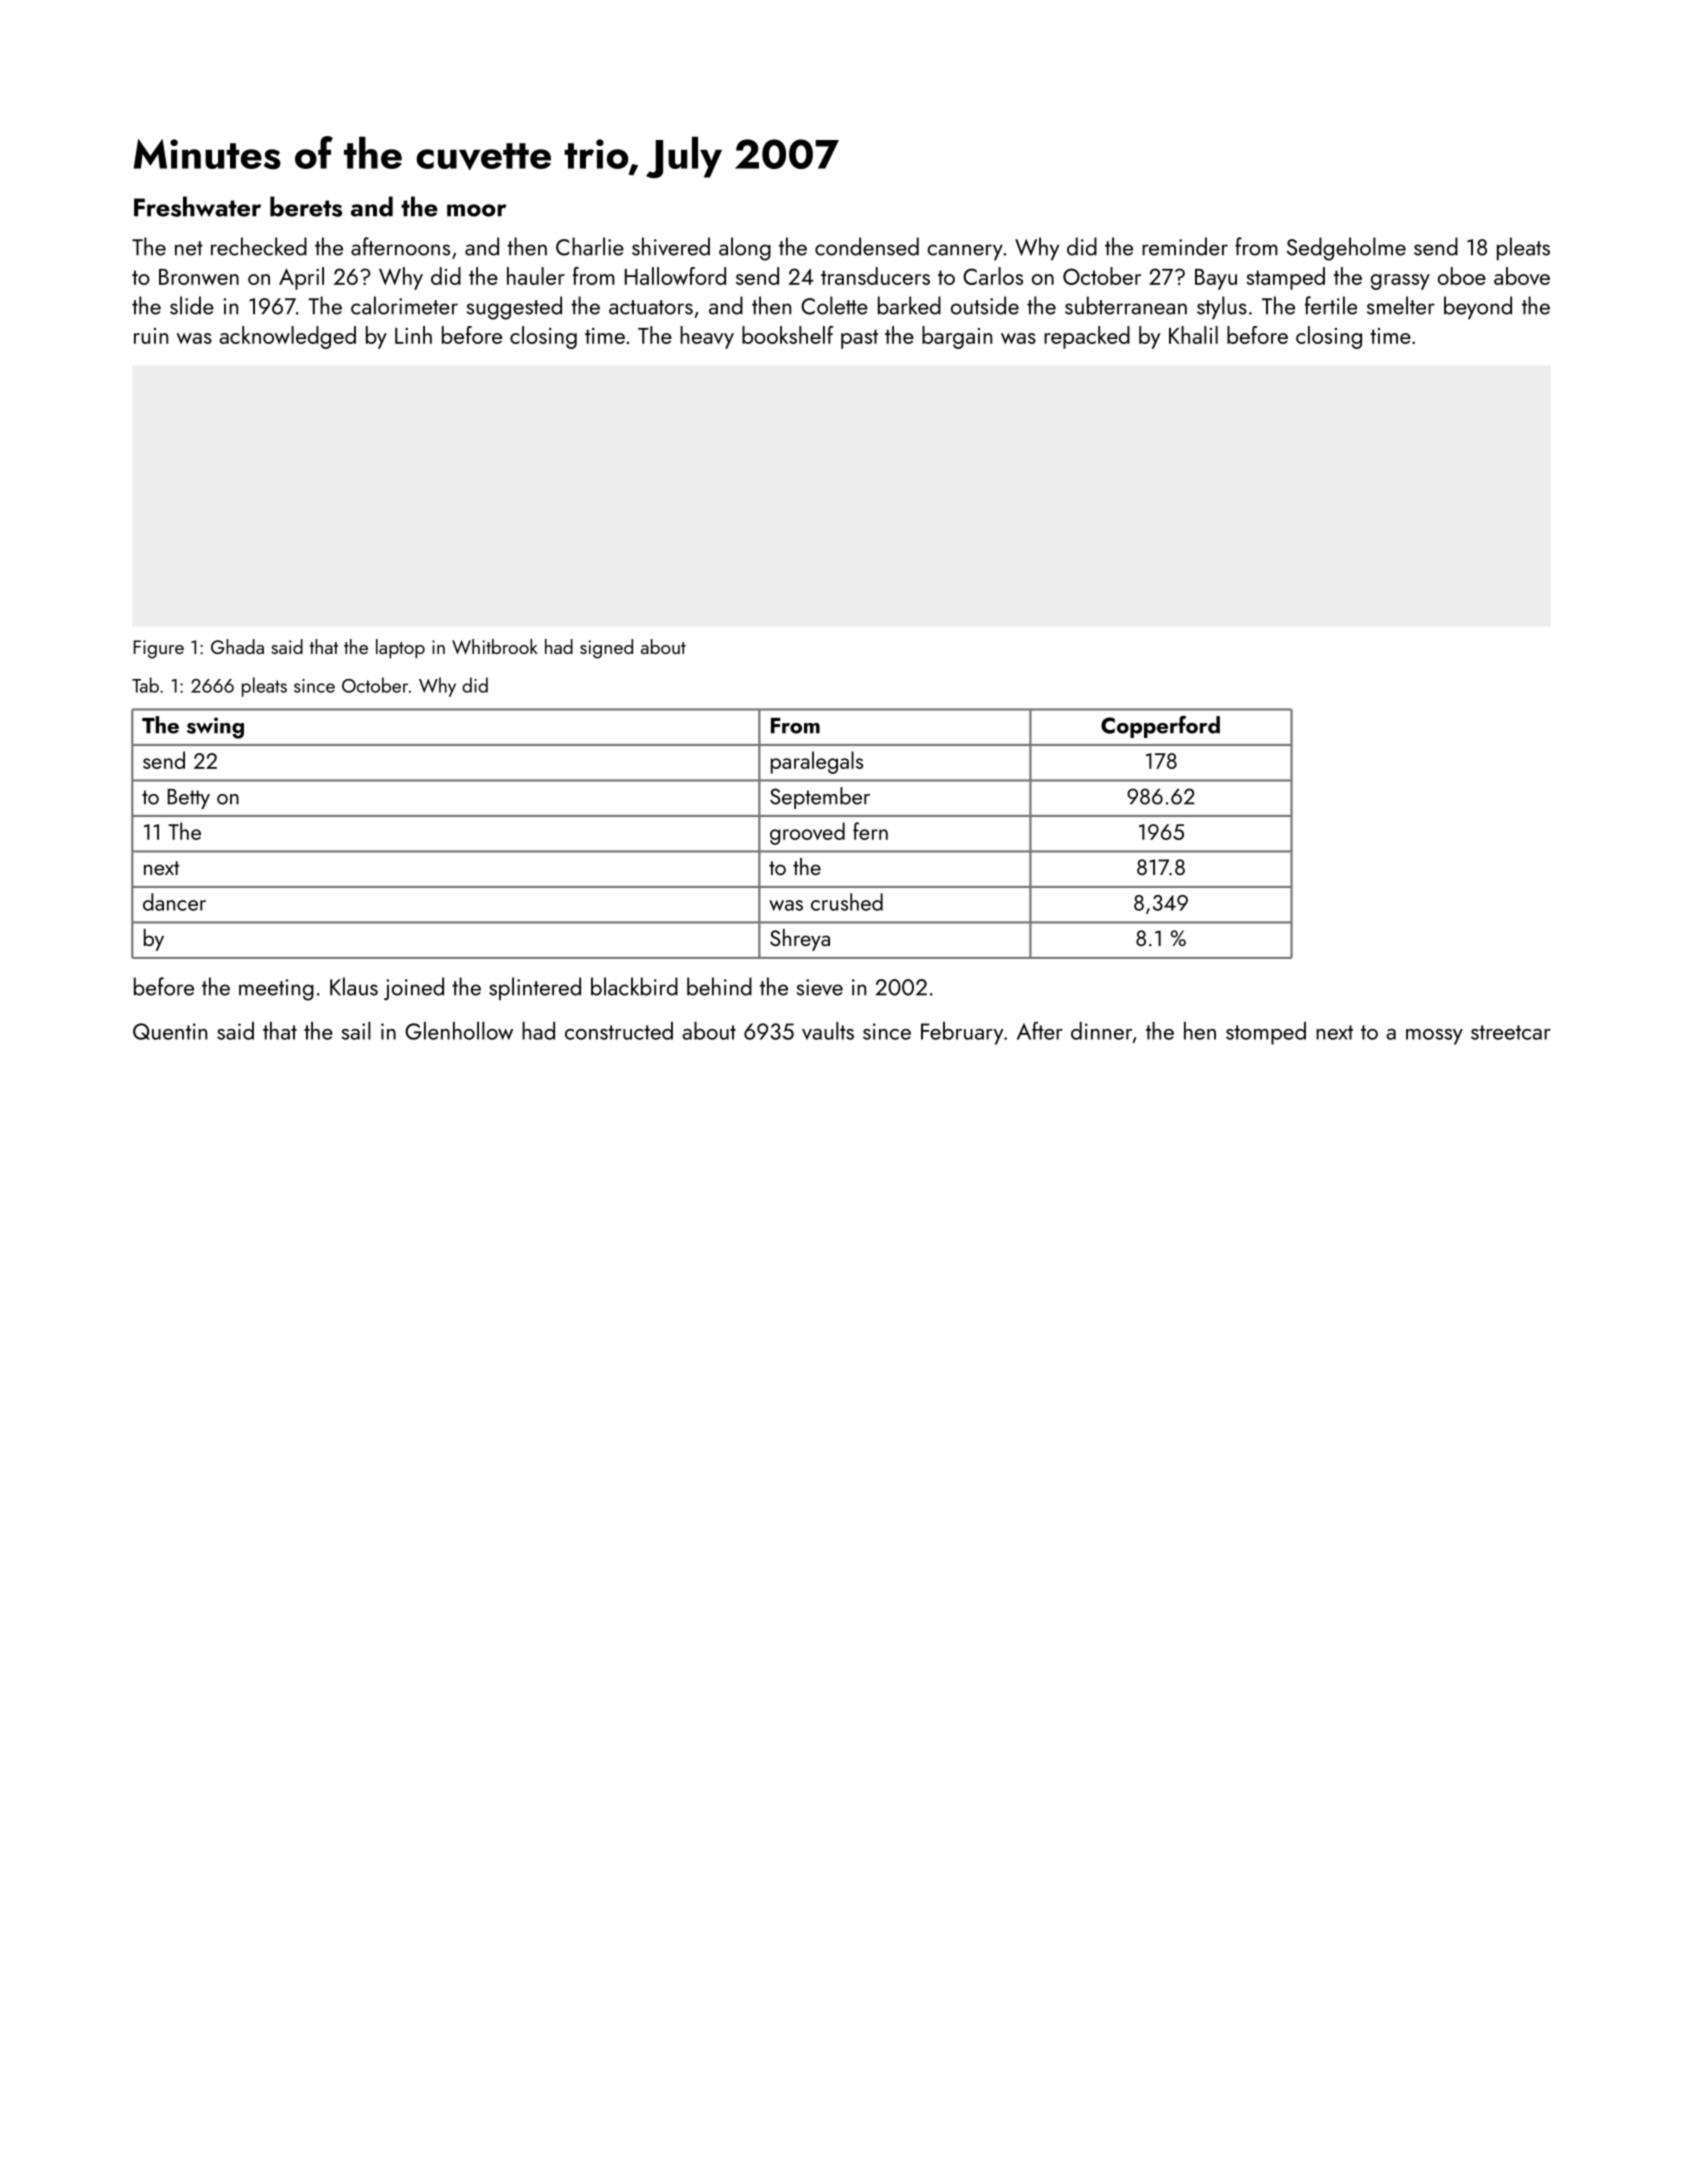 This page has width=1683, height=2178. I want to click on swing, so click(215, 728).
